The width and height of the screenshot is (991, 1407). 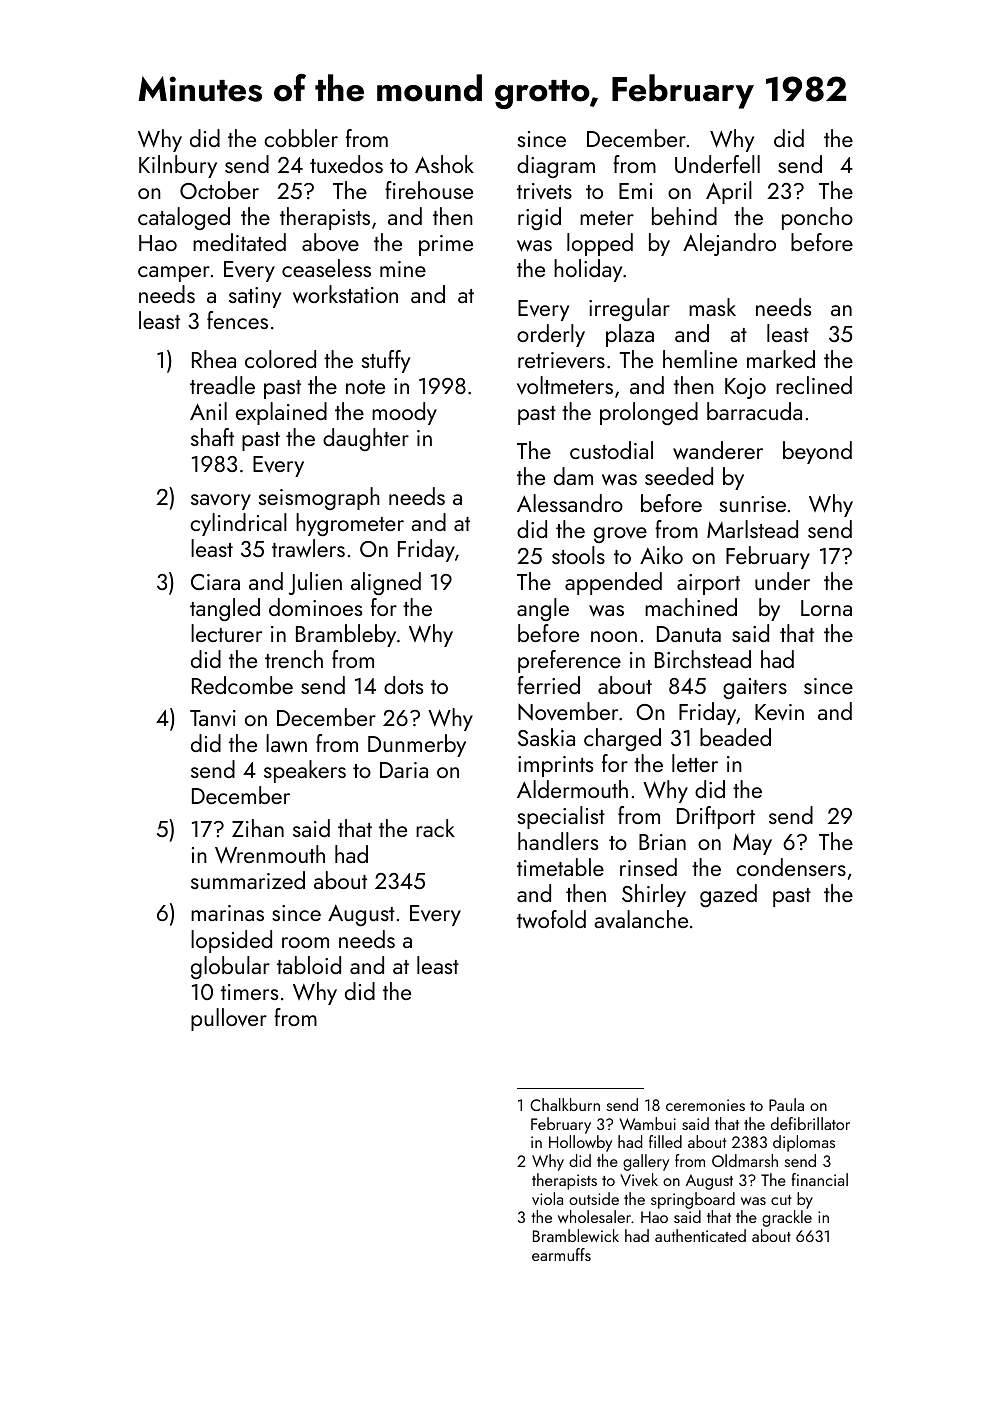 I want to click on earmuffs, so click(x=561, y=1254).
